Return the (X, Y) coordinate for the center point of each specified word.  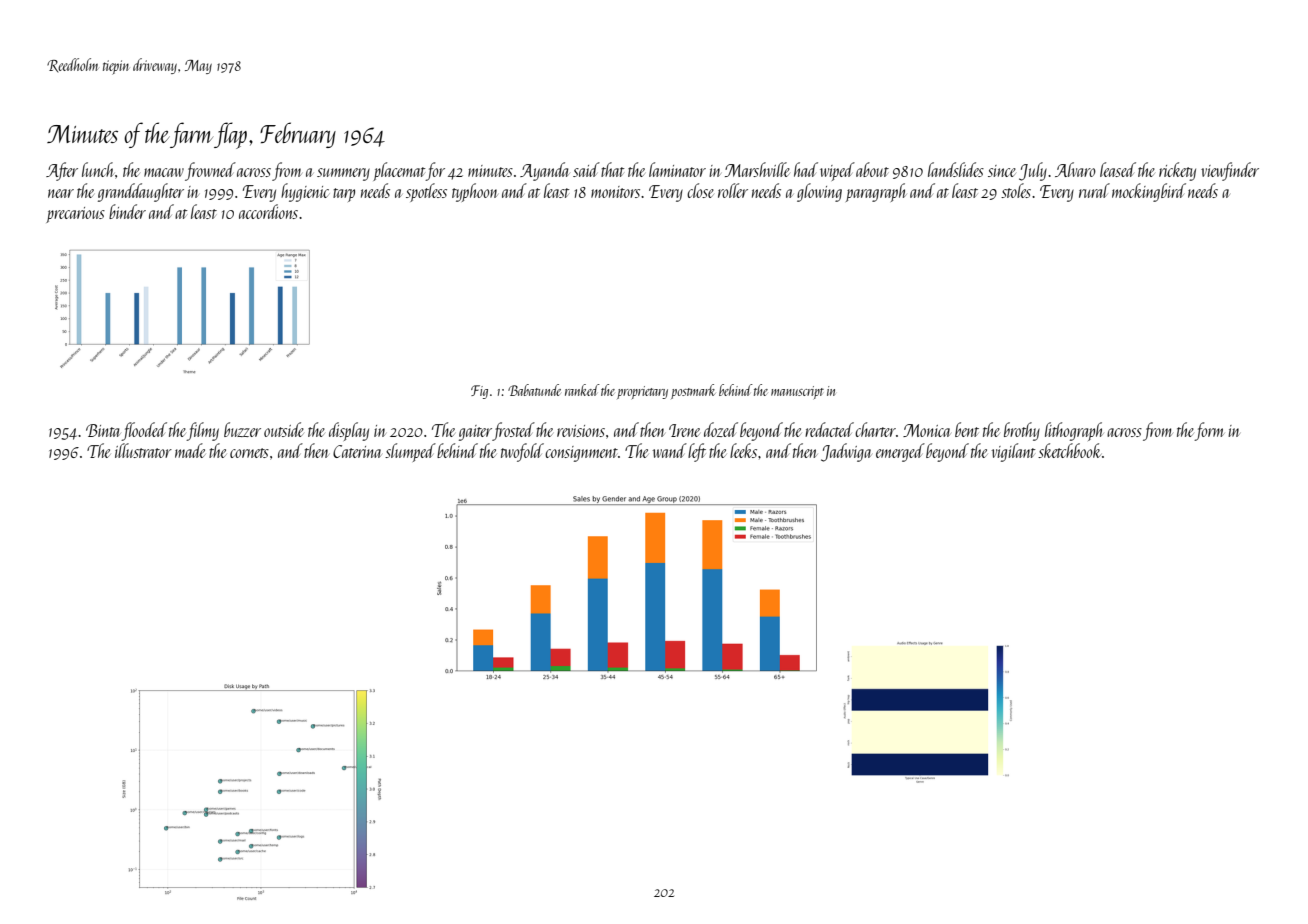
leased (1118, 169)
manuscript (797, 392)
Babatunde (534, 390)
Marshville (757, 169)
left (697, 452)
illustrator (143, 450)
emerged (900, 452)
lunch (98, 169)
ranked (582, 390)
